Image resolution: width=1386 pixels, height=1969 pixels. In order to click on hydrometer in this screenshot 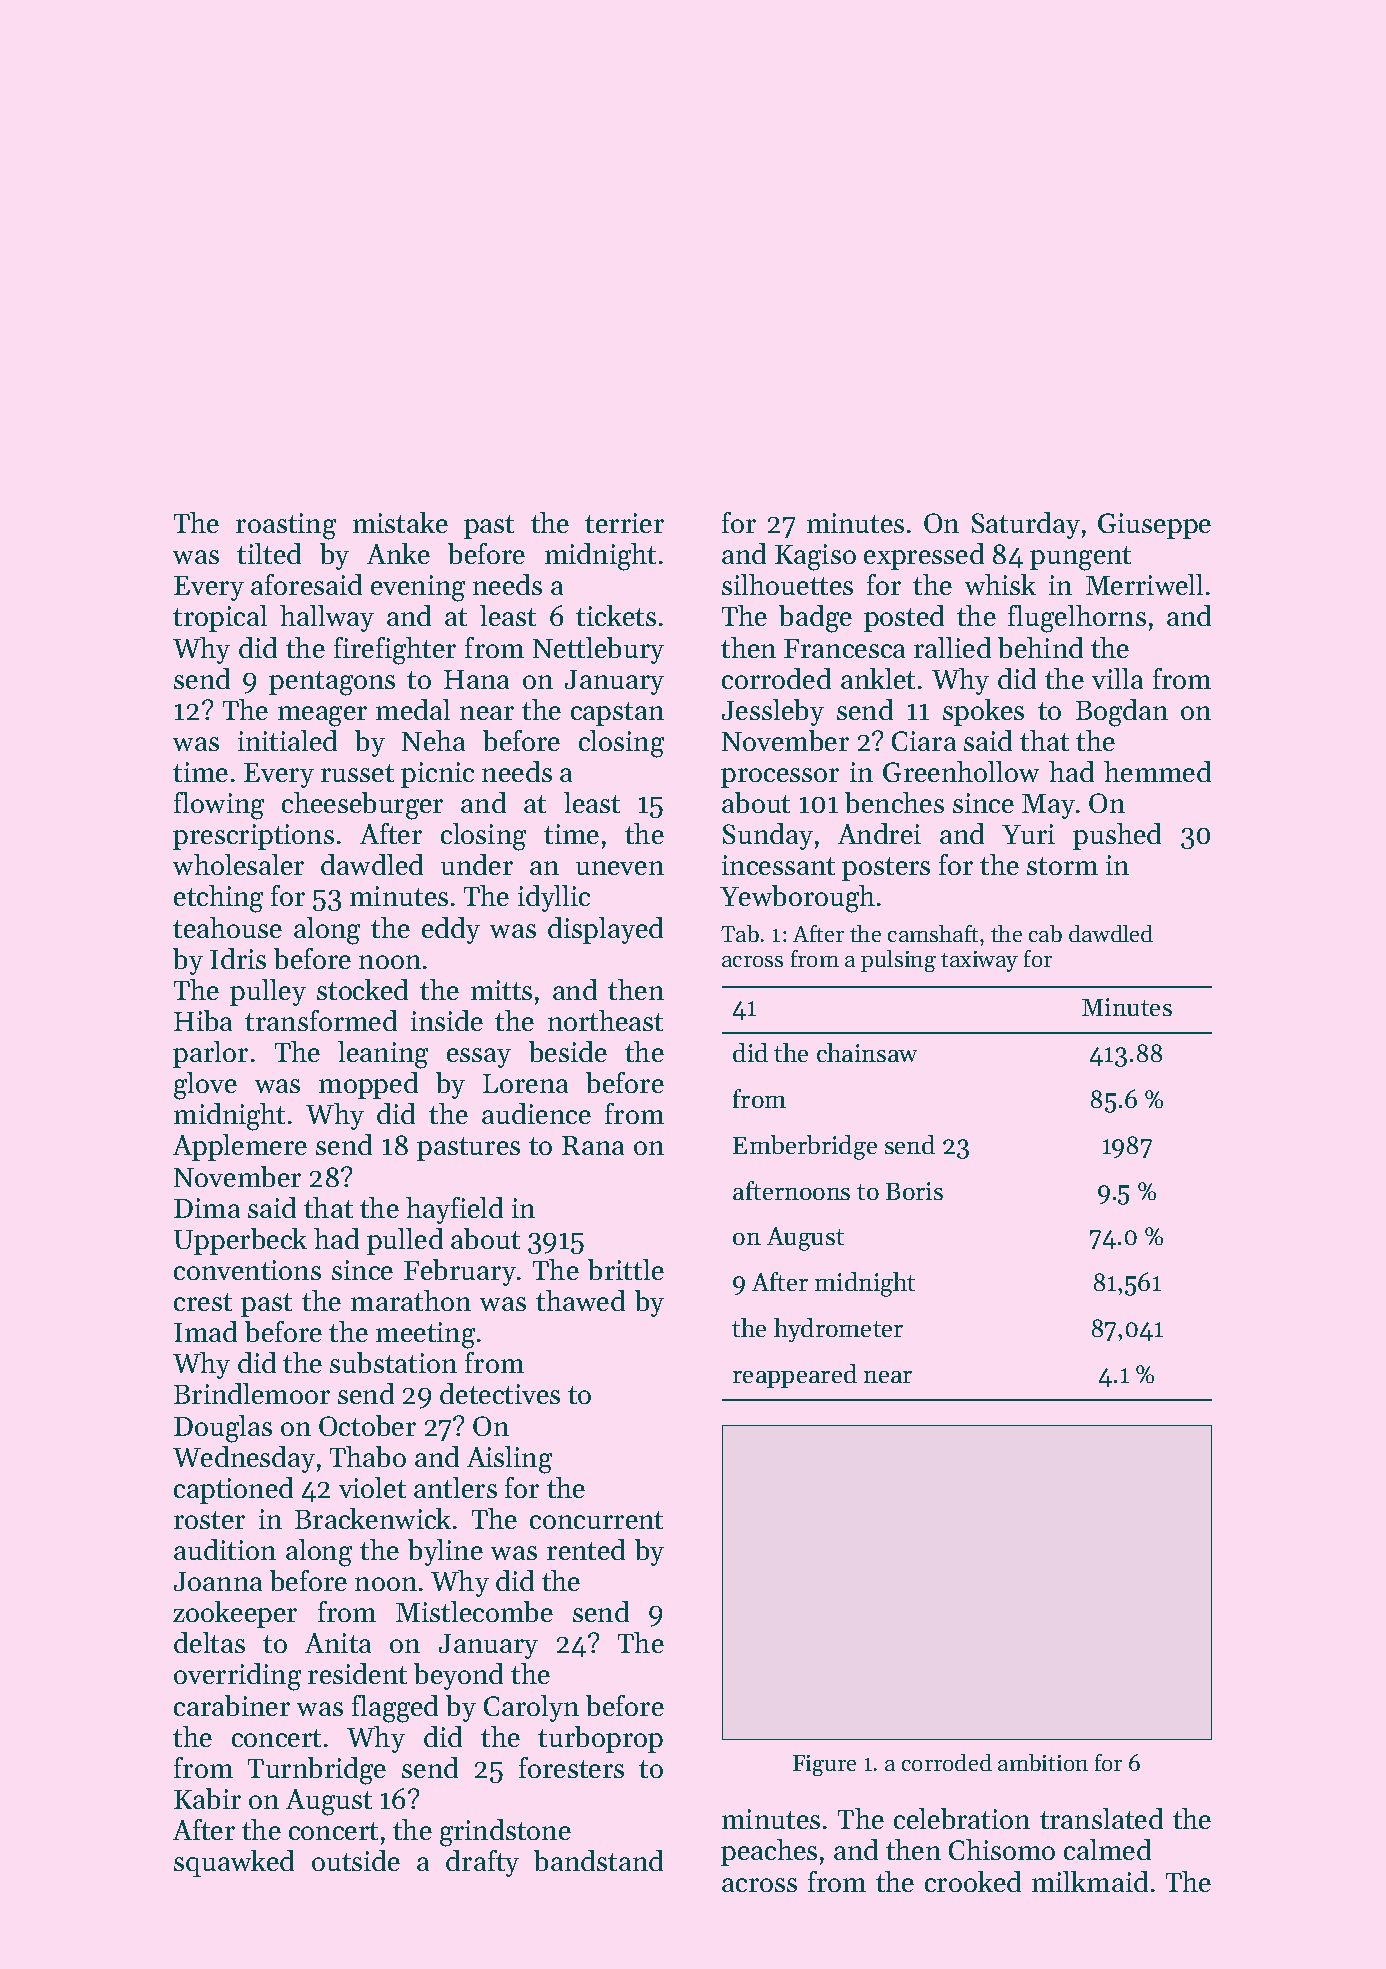, I will do `click(838, 1330)`.
